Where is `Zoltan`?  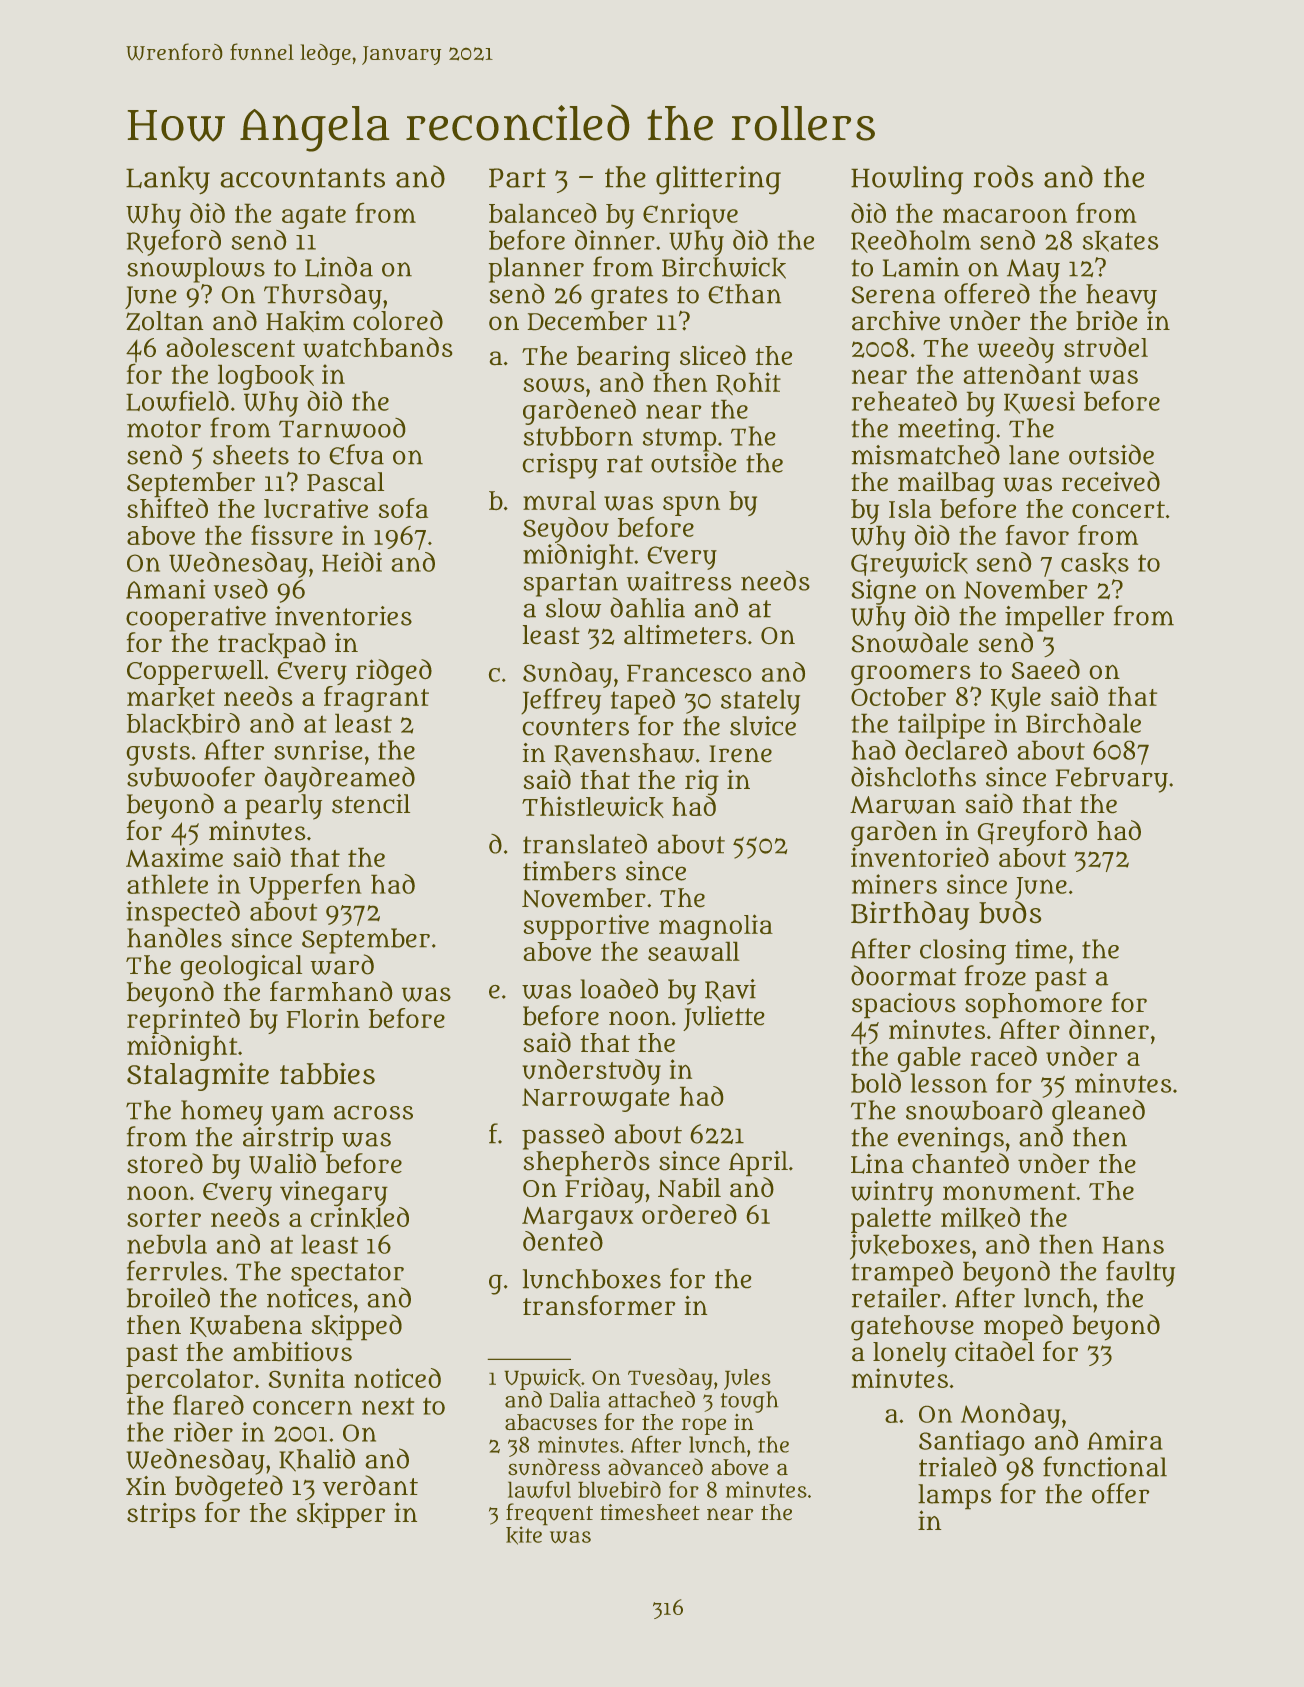
Zoltan is located at coordinates (165, 321).
